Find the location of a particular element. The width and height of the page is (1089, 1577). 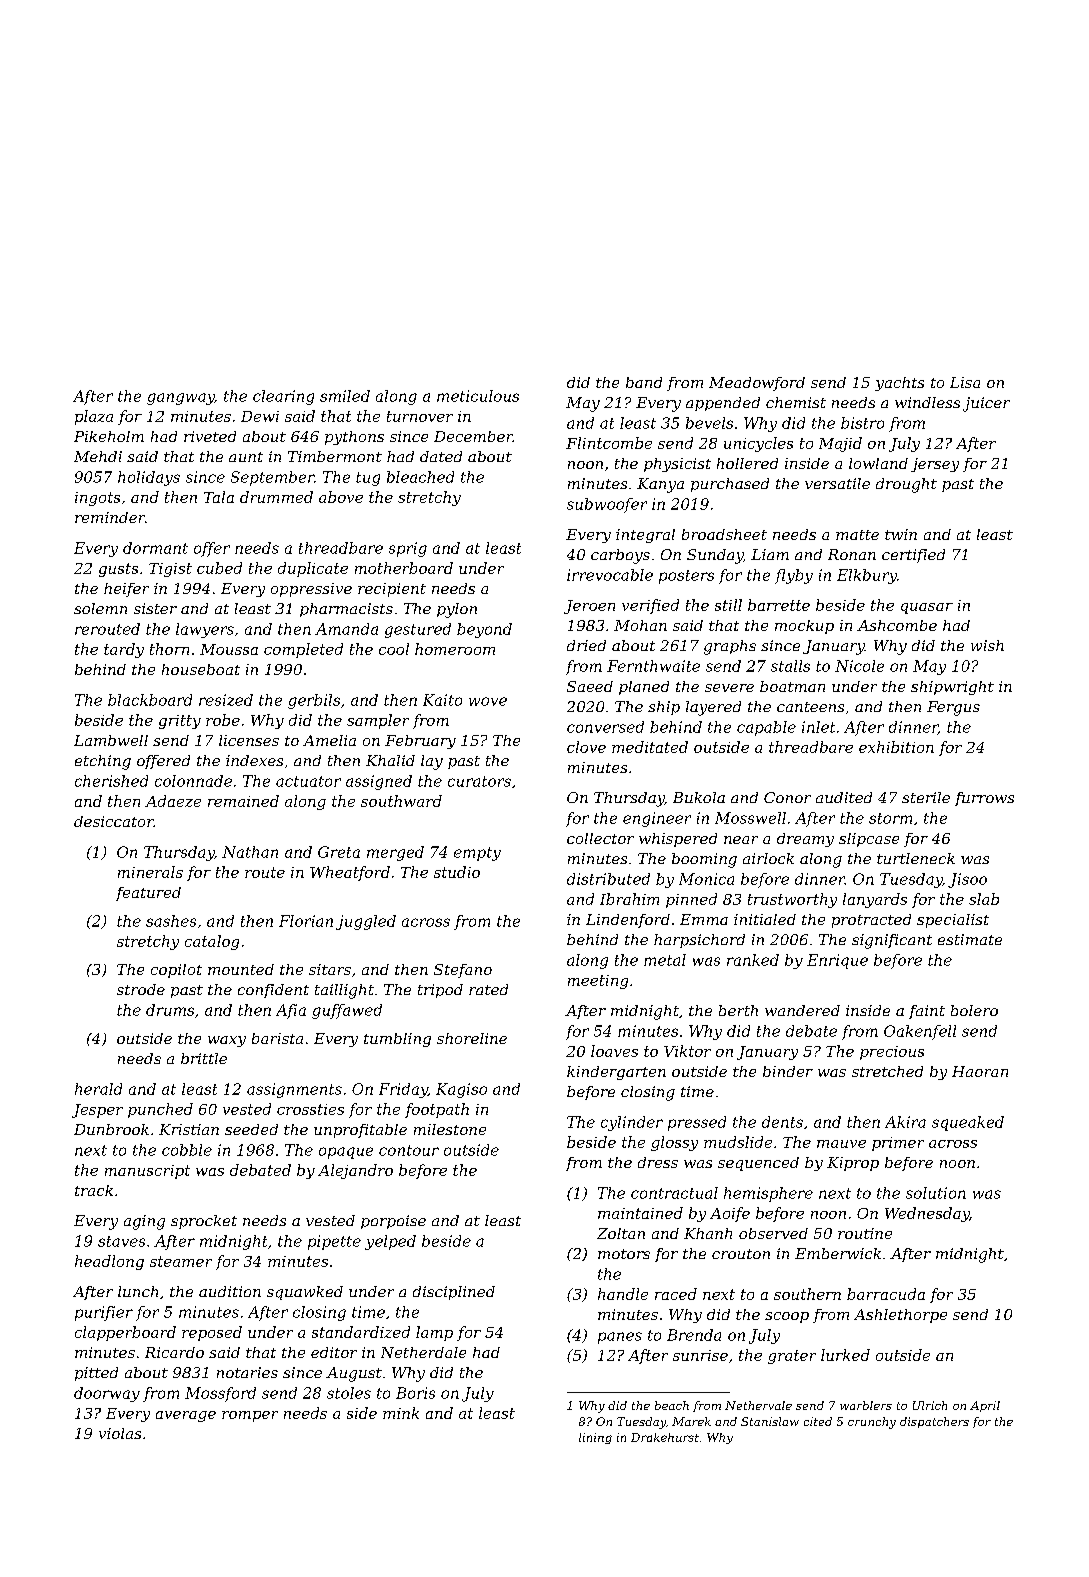

cherished is located at coordinates (111, 781).
